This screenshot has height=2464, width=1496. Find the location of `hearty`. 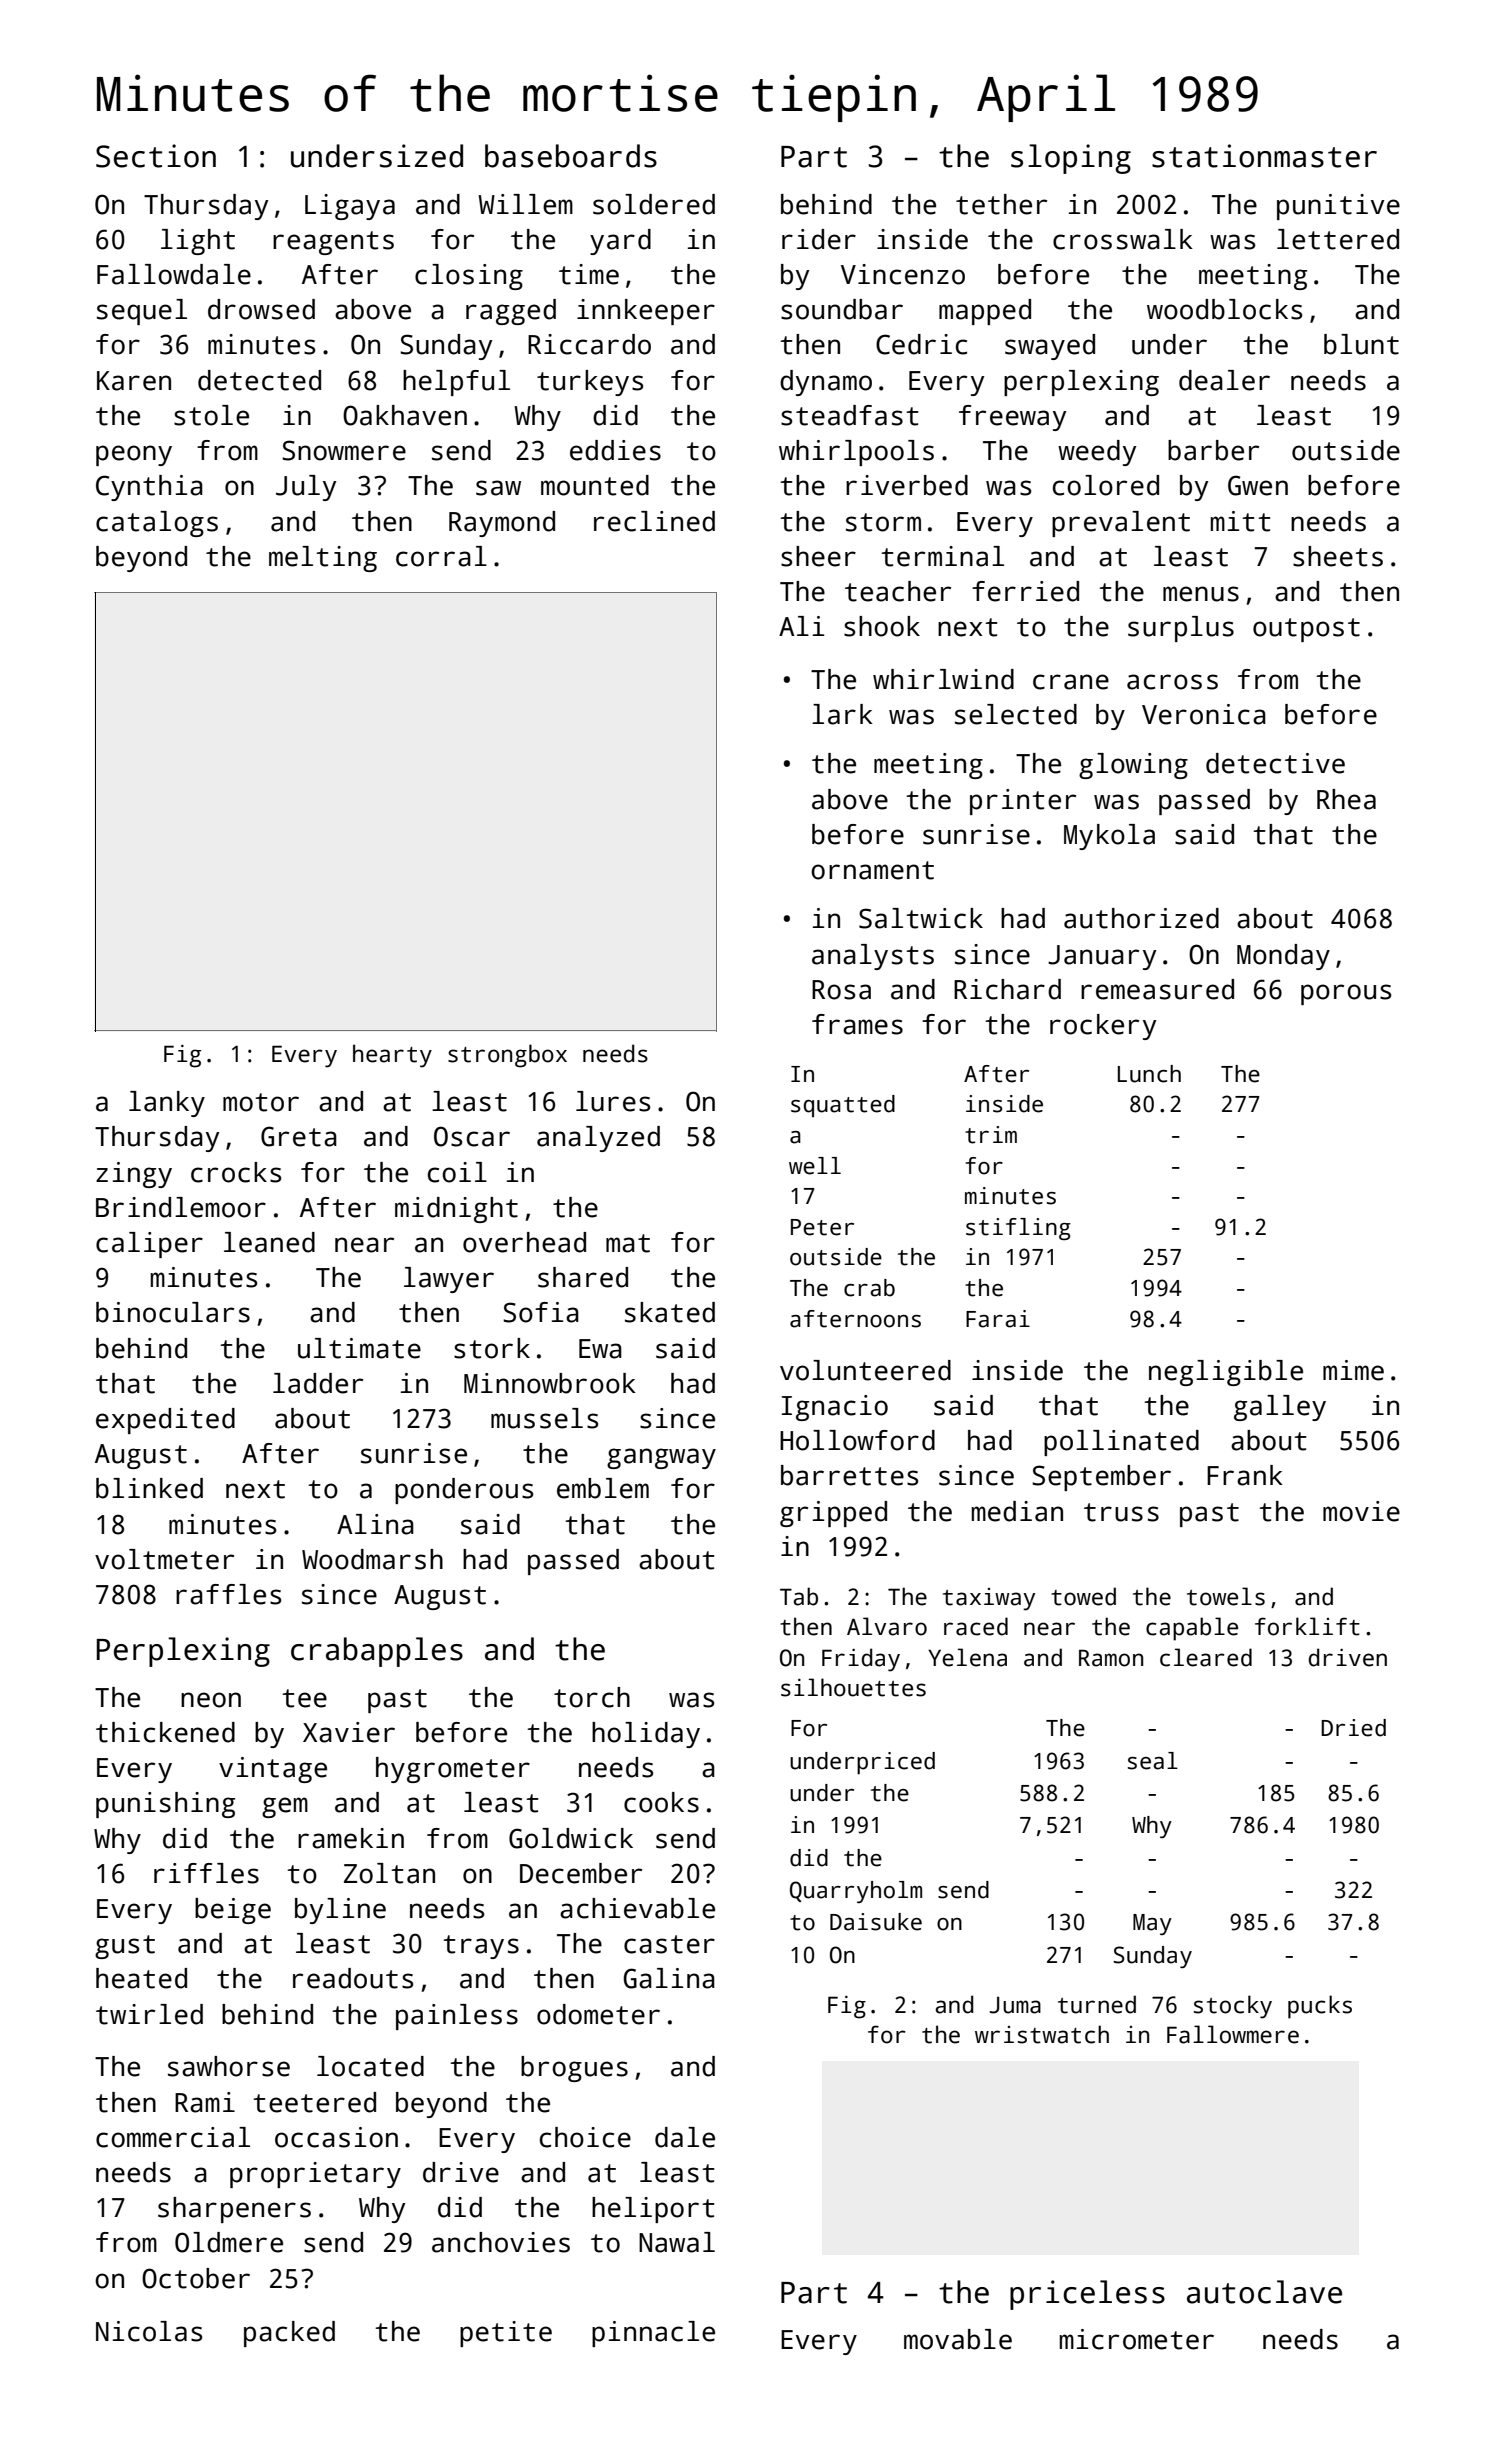

hearty is located at coordinates (392, 1056).
